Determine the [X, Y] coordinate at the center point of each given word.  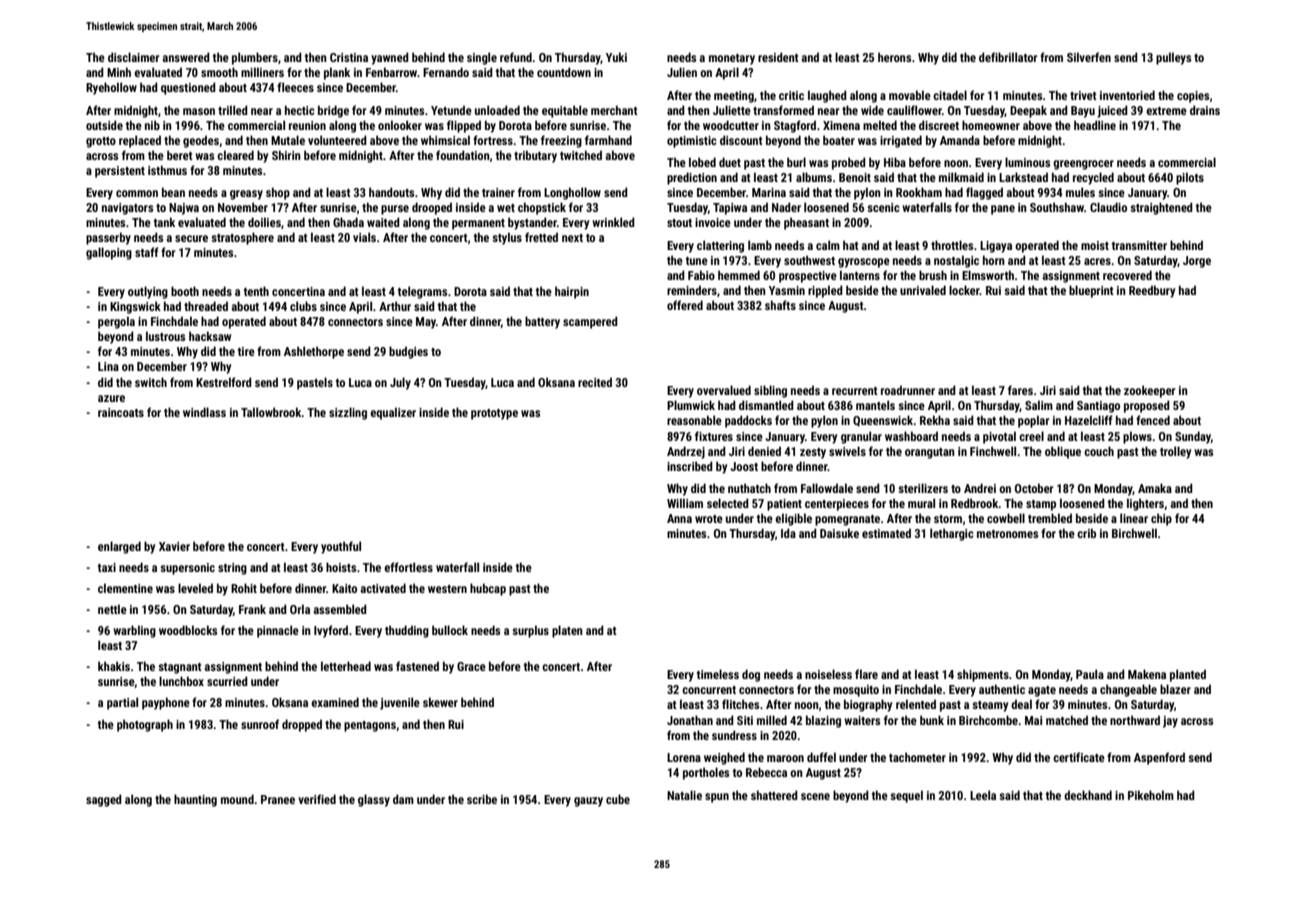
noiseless [828, 674]
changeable [1128, 690]
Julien [682, 72]
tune [697, 261]
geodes [201, 141]
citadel [950, 95]
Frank [252, 609]
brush [933, 275]
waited [383, 222]
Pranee [278, 799]
